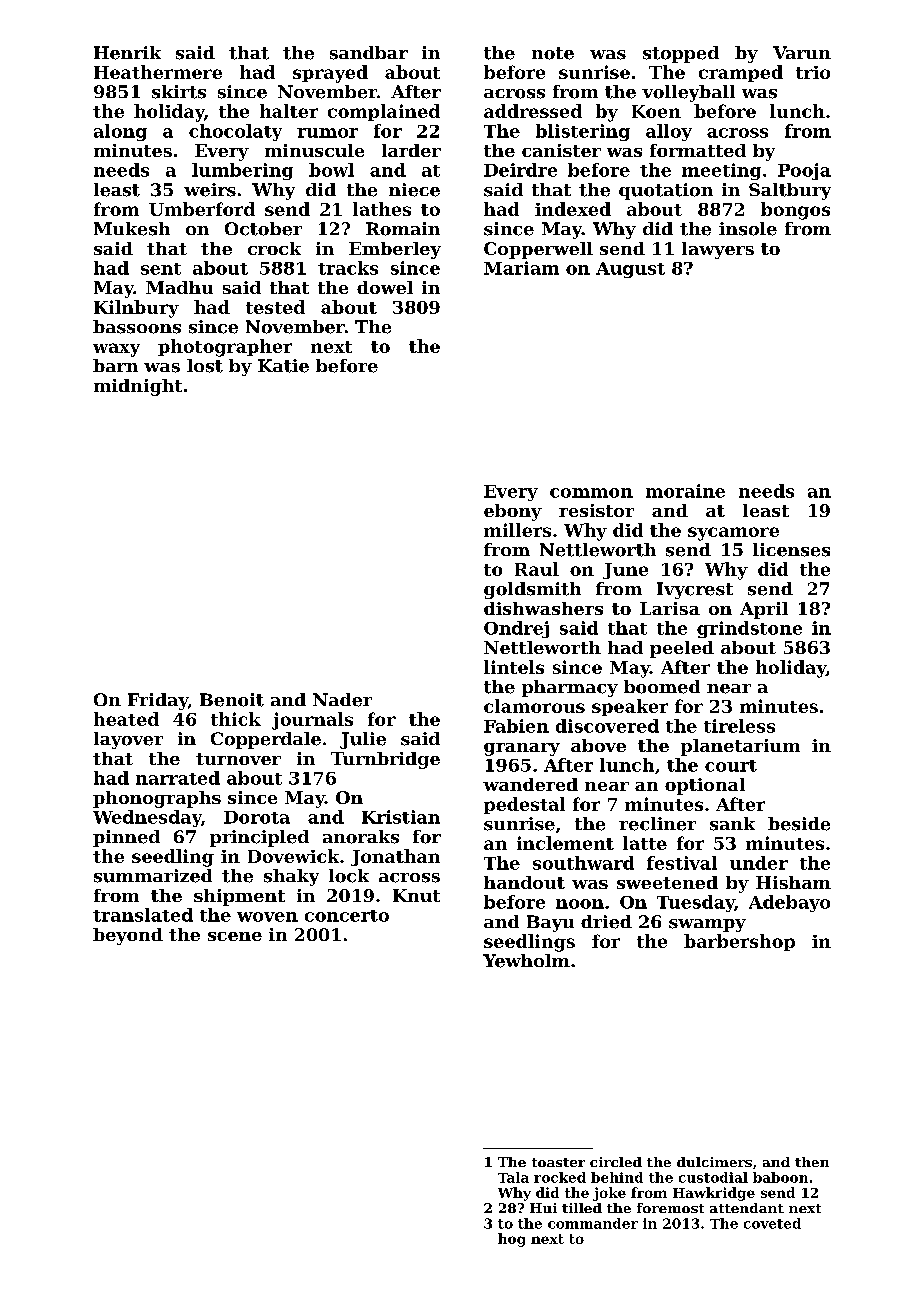 The height and width of the page is (1308, 924). Describe the element at coordinates (128, 936) in the page. I see `beyond` at that location.
